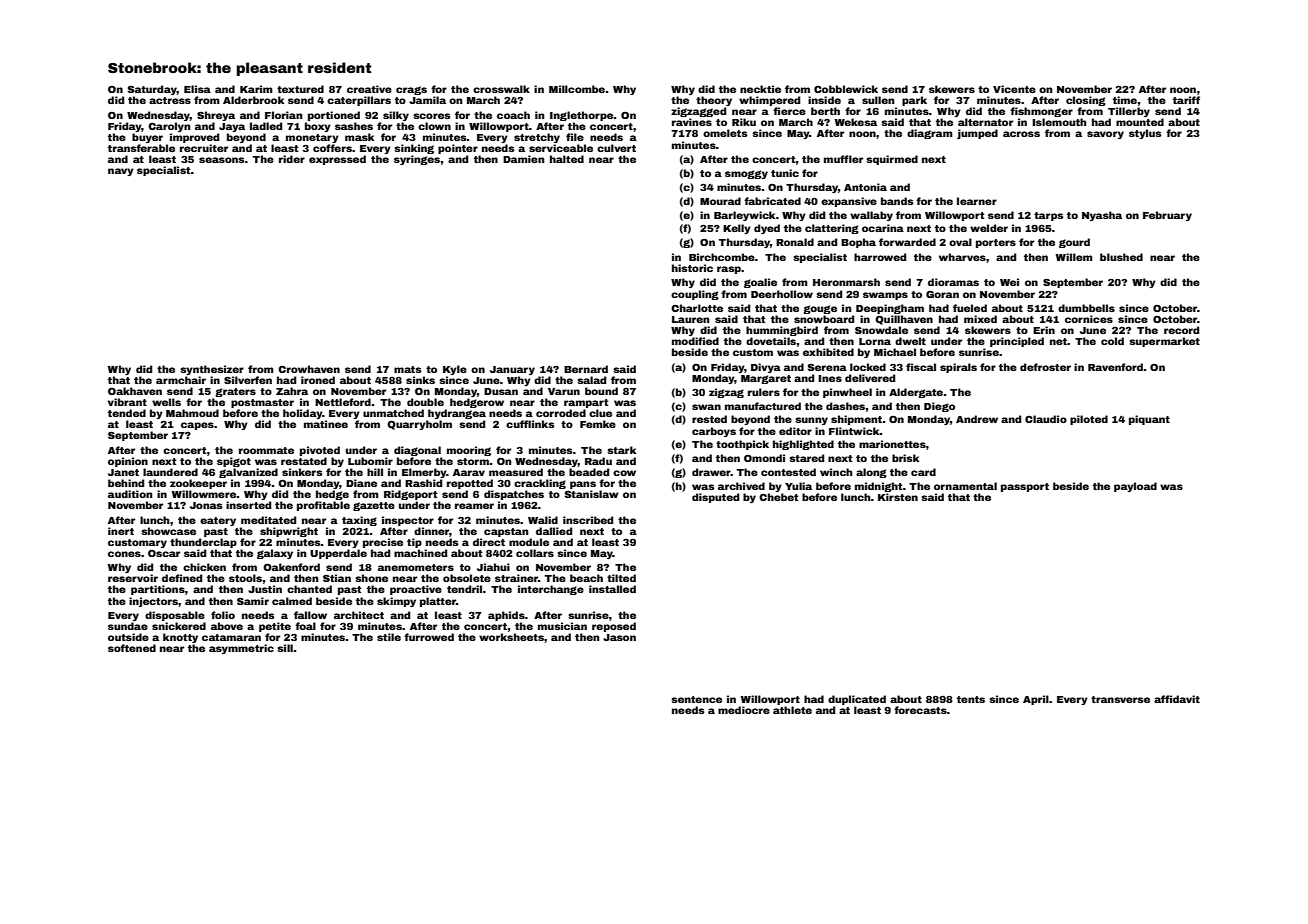 Image resolution: width=1308 pixels, height=924 pixels. What do you see at coordinates (1089, 319) in the page?
I see `cornices` at bounding box center [1089, 319].
